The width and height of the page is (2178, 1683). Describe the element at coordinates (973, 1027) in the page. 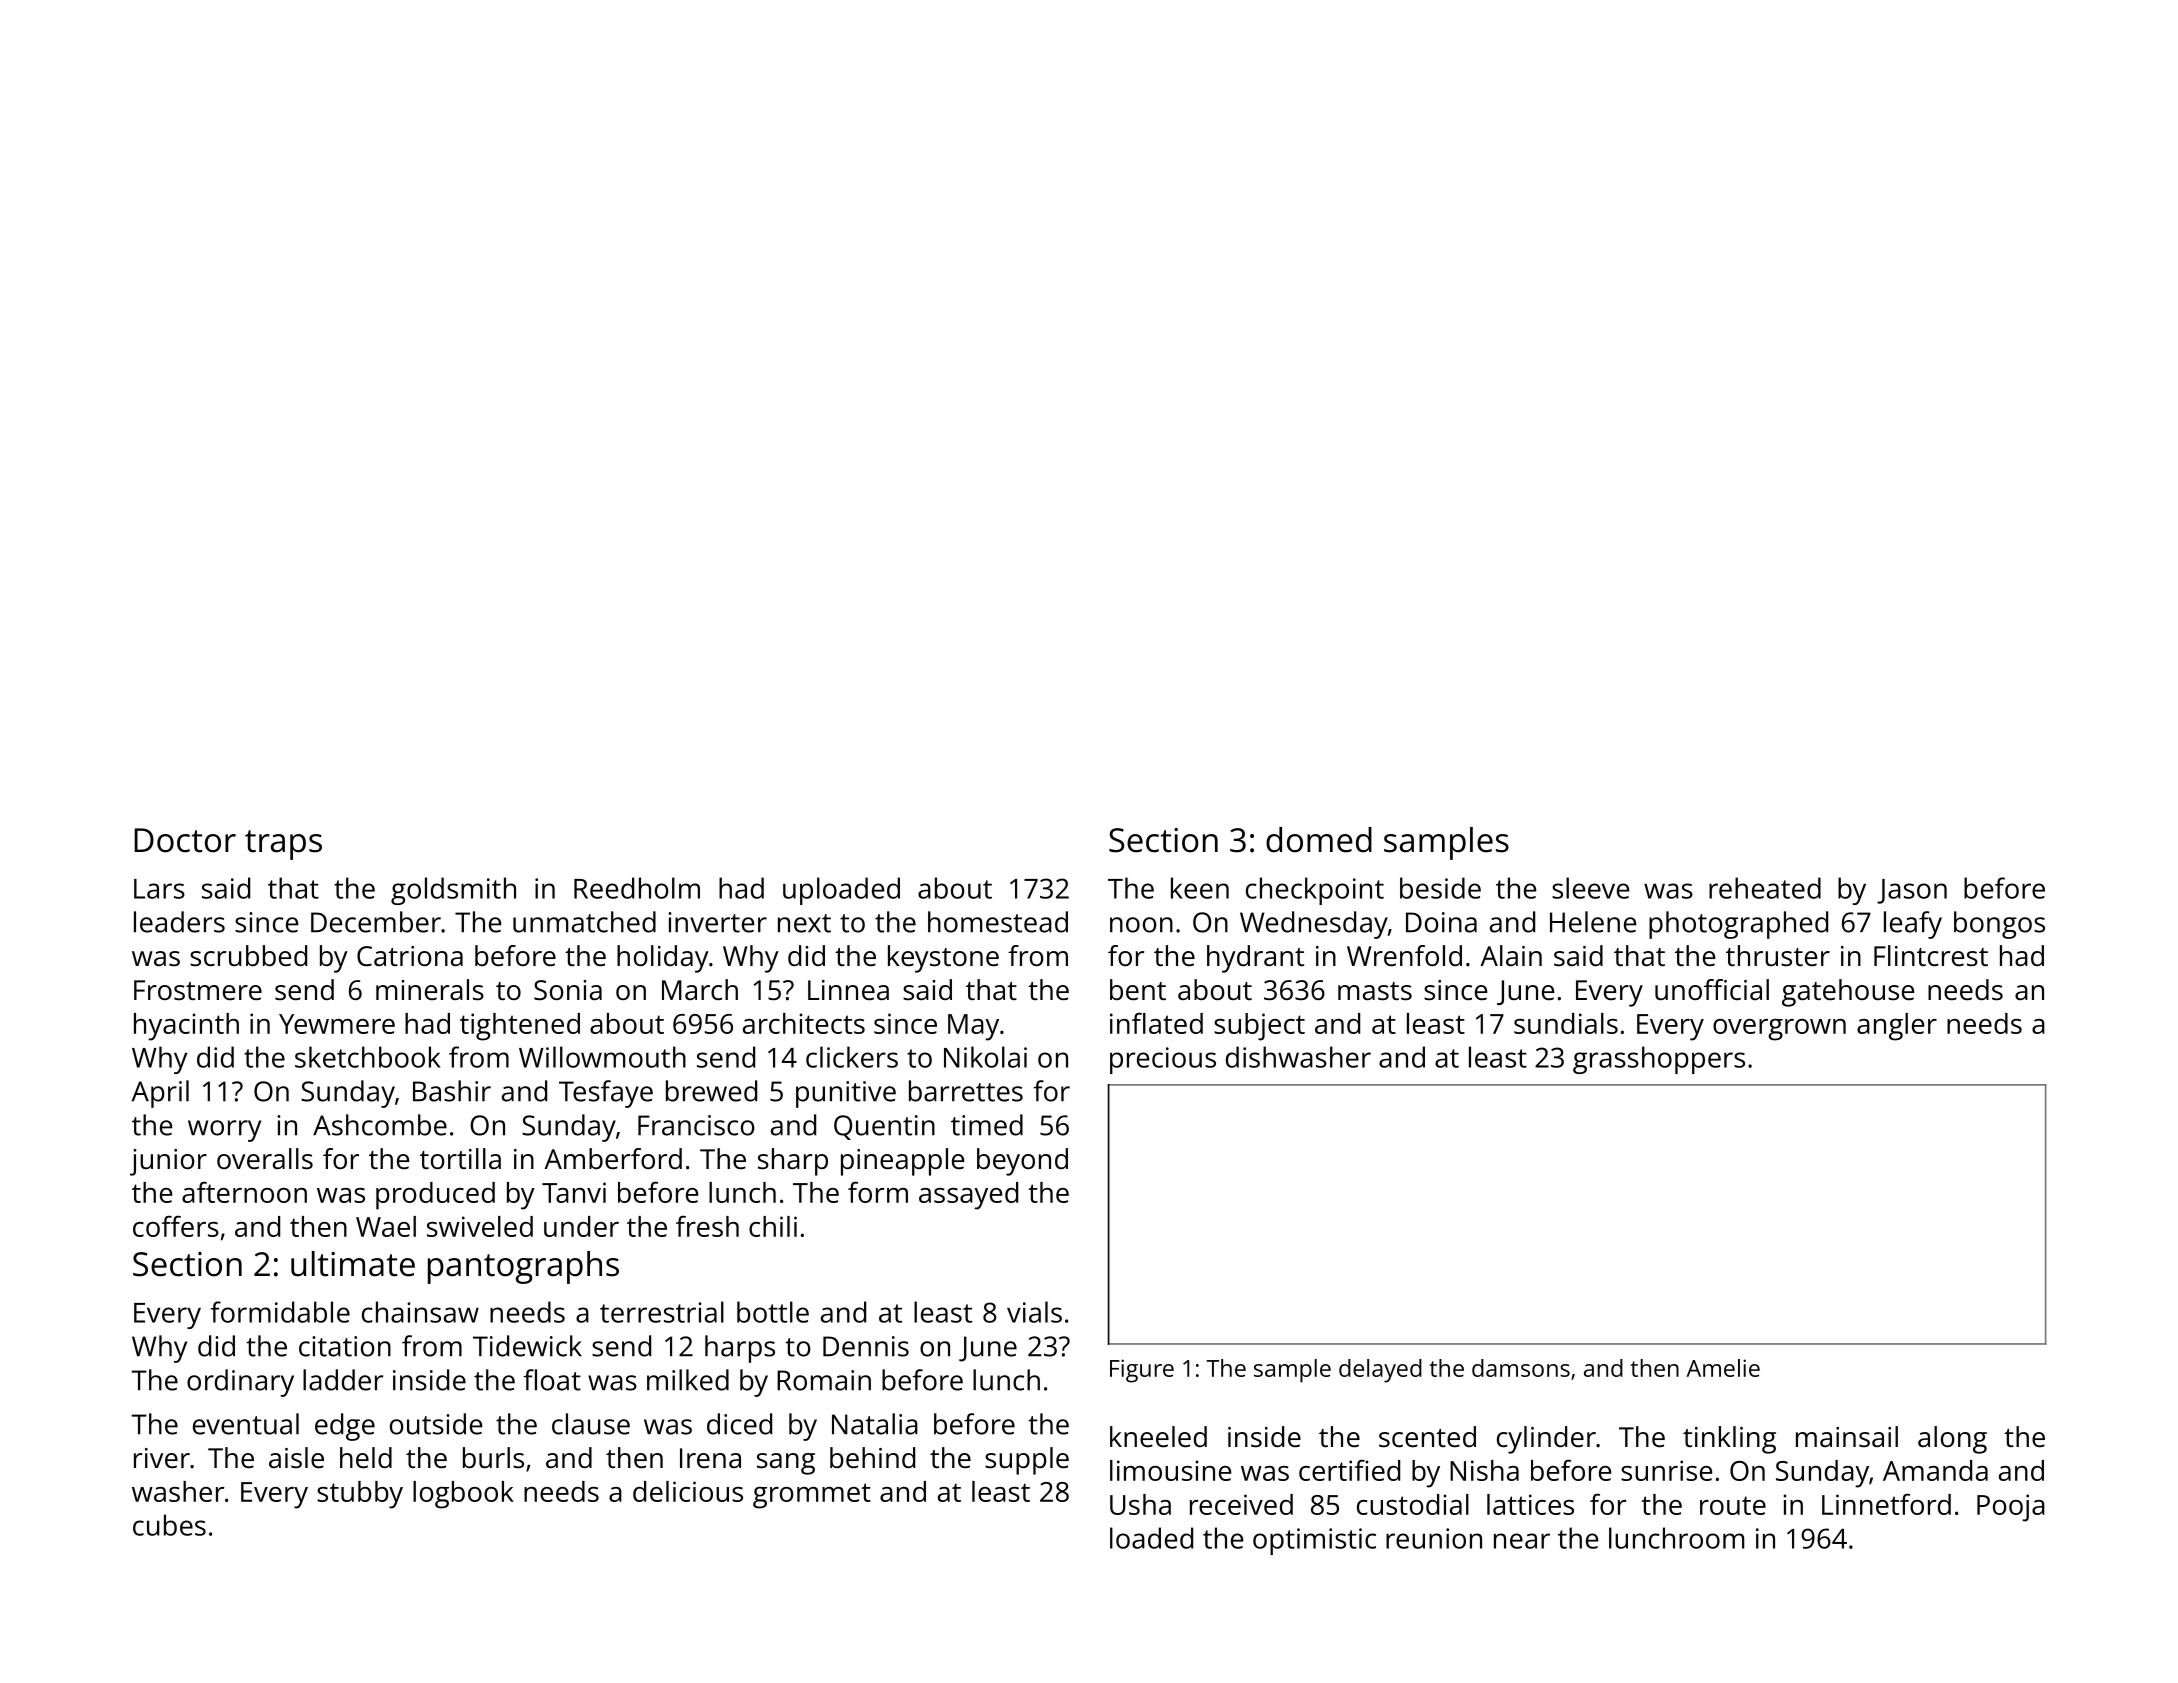

I see `May` at that location.
